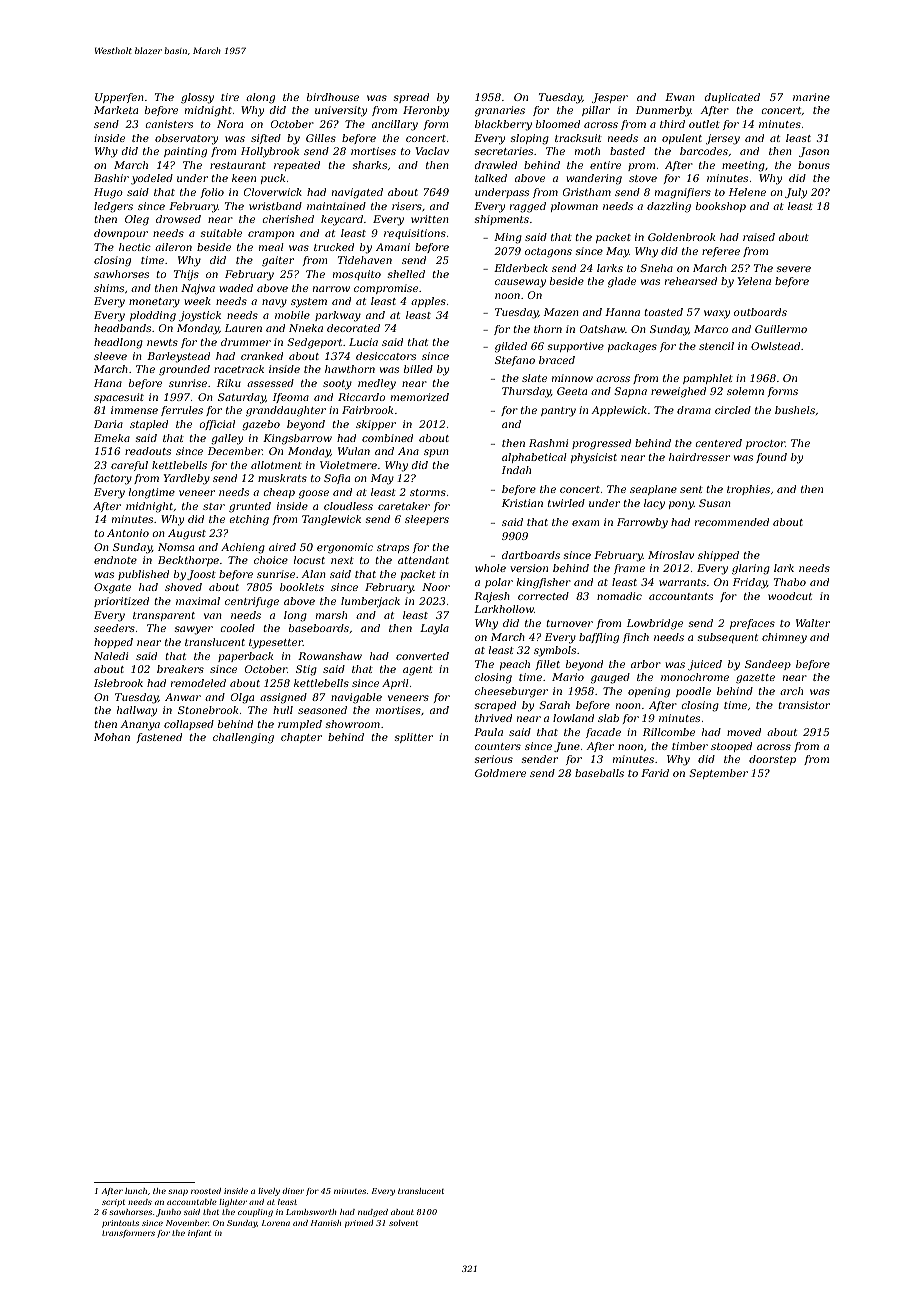 The height and width of the screenshot is (1308, 924). Describe the element at coordinates (751, 569) in the screenshot. I see `glaring` at that location.
